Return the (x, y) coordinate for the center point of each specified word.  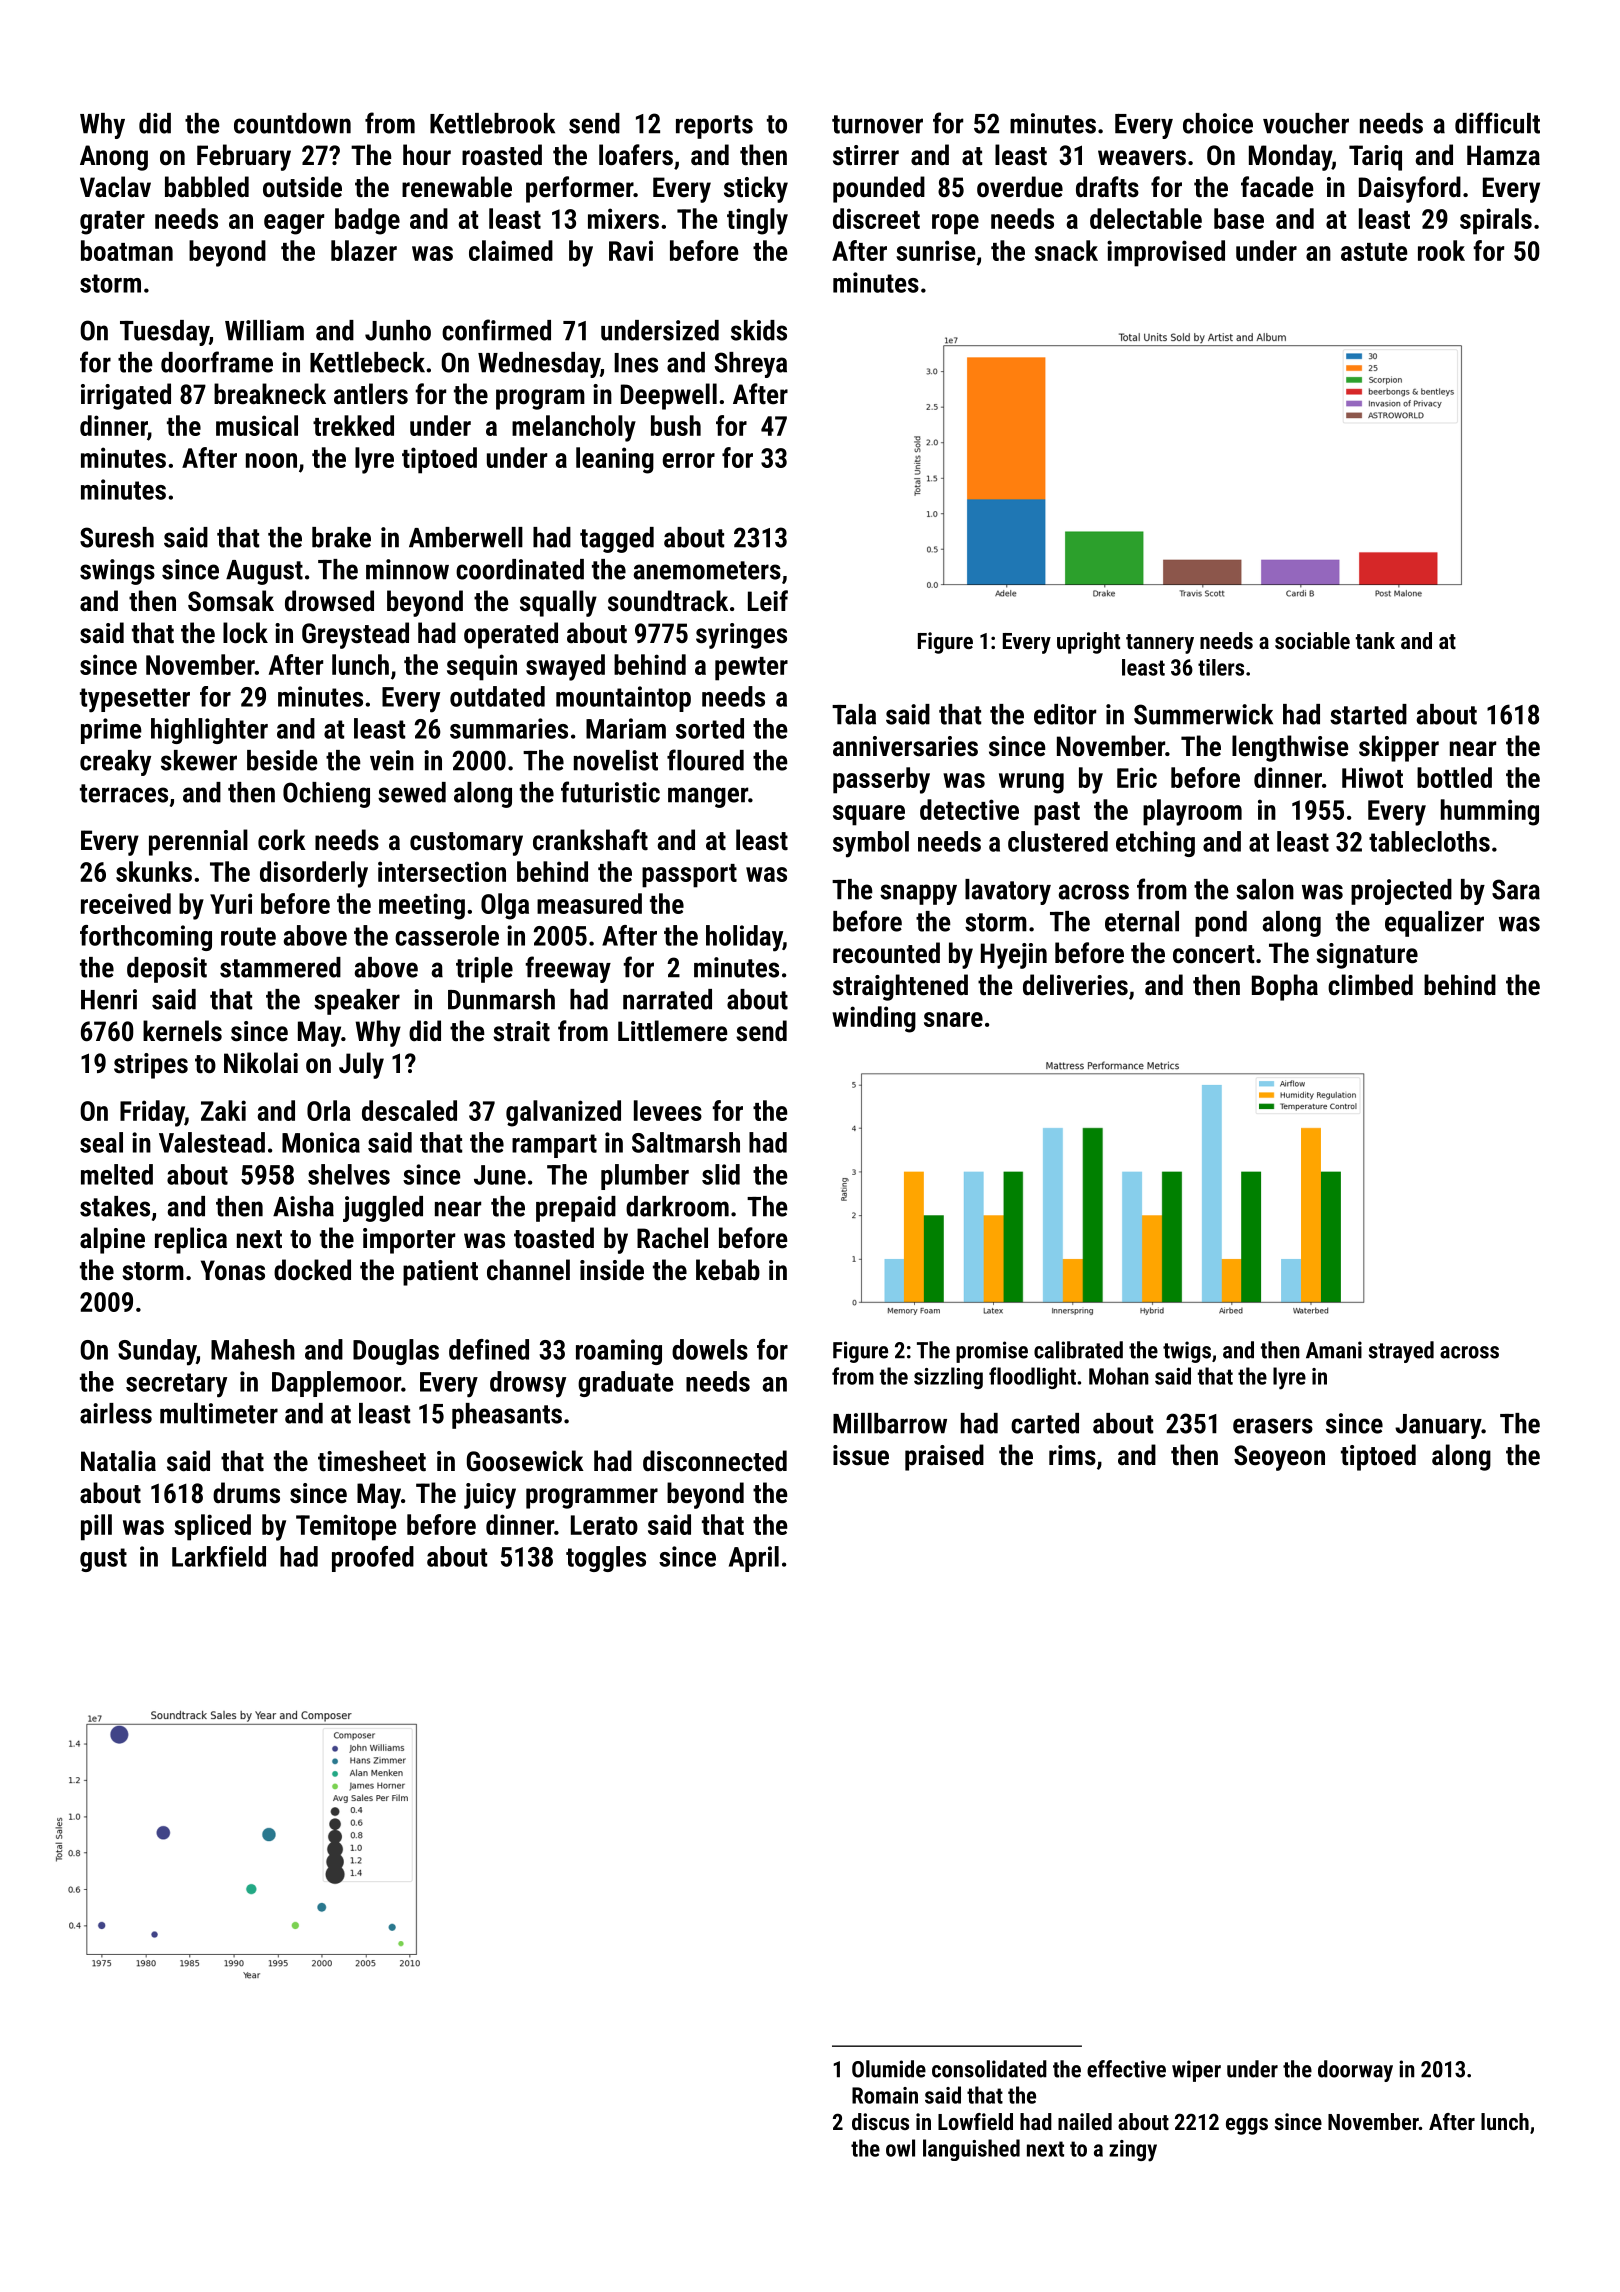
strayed (1401, 1352)
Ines (636, 363)
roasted (502, 155)
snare (953, 1019)
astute (1374, 252)
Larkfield (219, 1556)
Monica (321, 1142)
